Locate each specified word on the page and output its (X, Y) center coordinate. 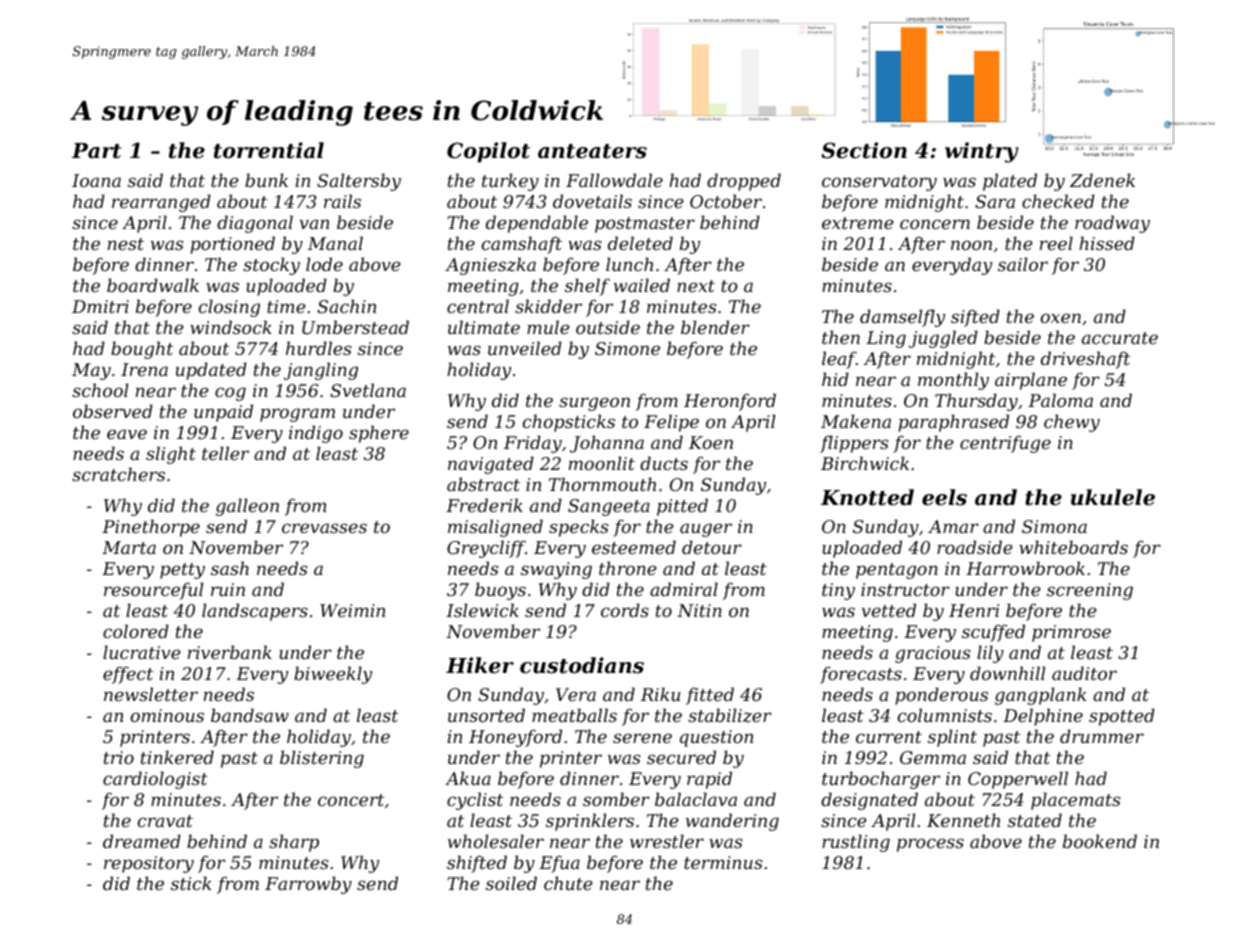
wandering (732, 822)
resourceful (153, 591)
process (930, 845)
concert (351, 800)
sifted (975, 318)
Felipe (671, 423)
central (478, 306)
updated (211, 371)
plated (1010, 182)
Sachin (346, 306)
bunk (266, 180)
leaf (839, 360)
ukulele (1113, 497)
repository (149, 864)
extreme (858, 223)
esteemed (634, 547)
